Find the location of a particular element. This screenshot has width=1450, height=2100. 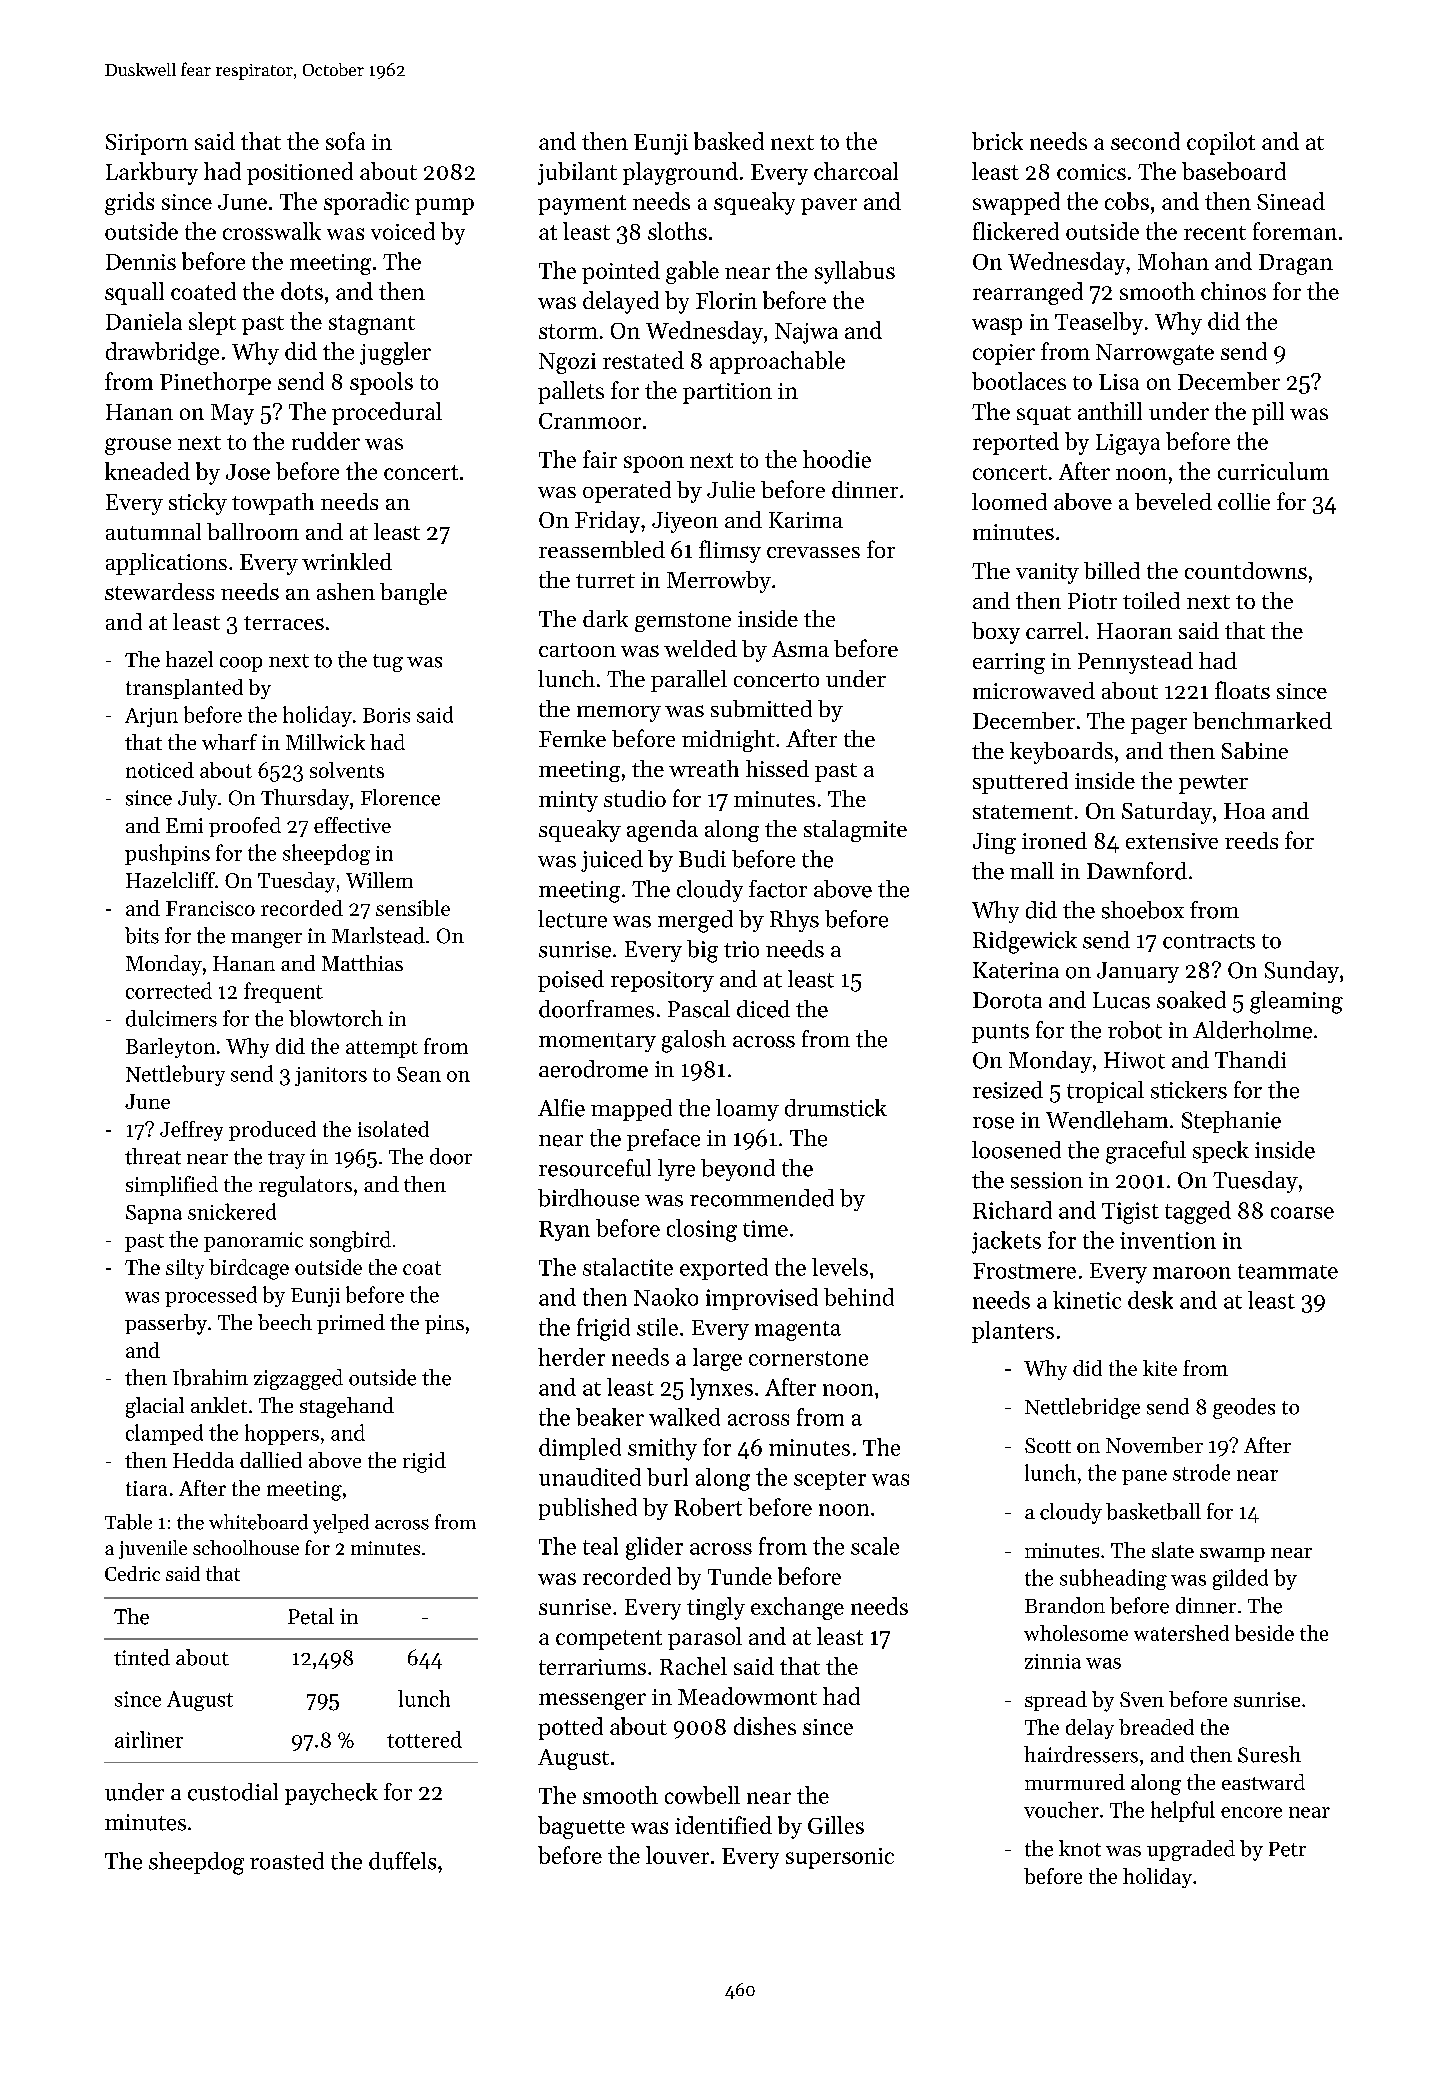

kinetic is located at coordinates (1087, 1300).
